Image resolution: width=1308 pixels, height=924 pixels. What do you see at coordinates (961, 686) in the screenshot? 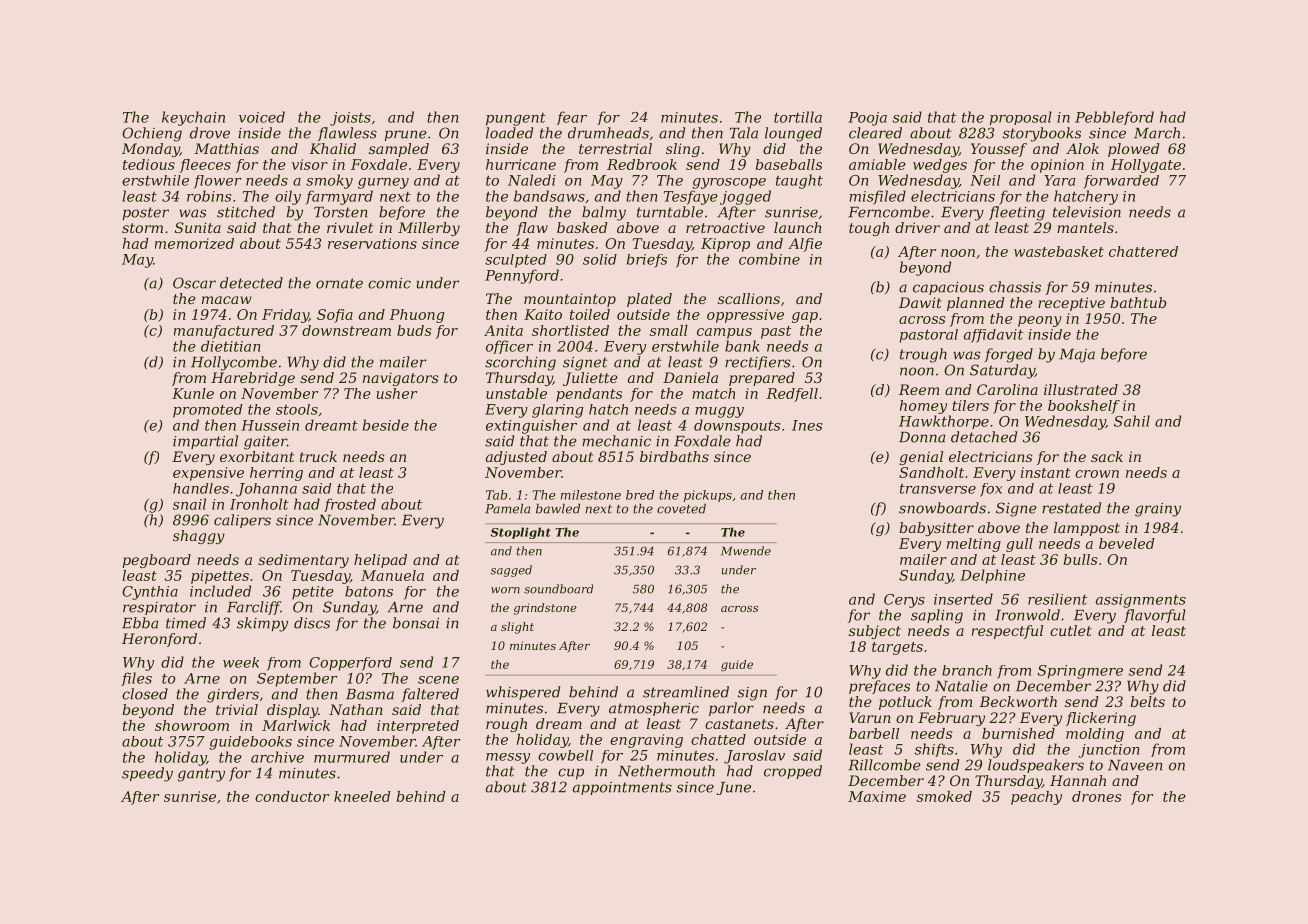
I see `Natalie` at bounding box center [961, 686].
